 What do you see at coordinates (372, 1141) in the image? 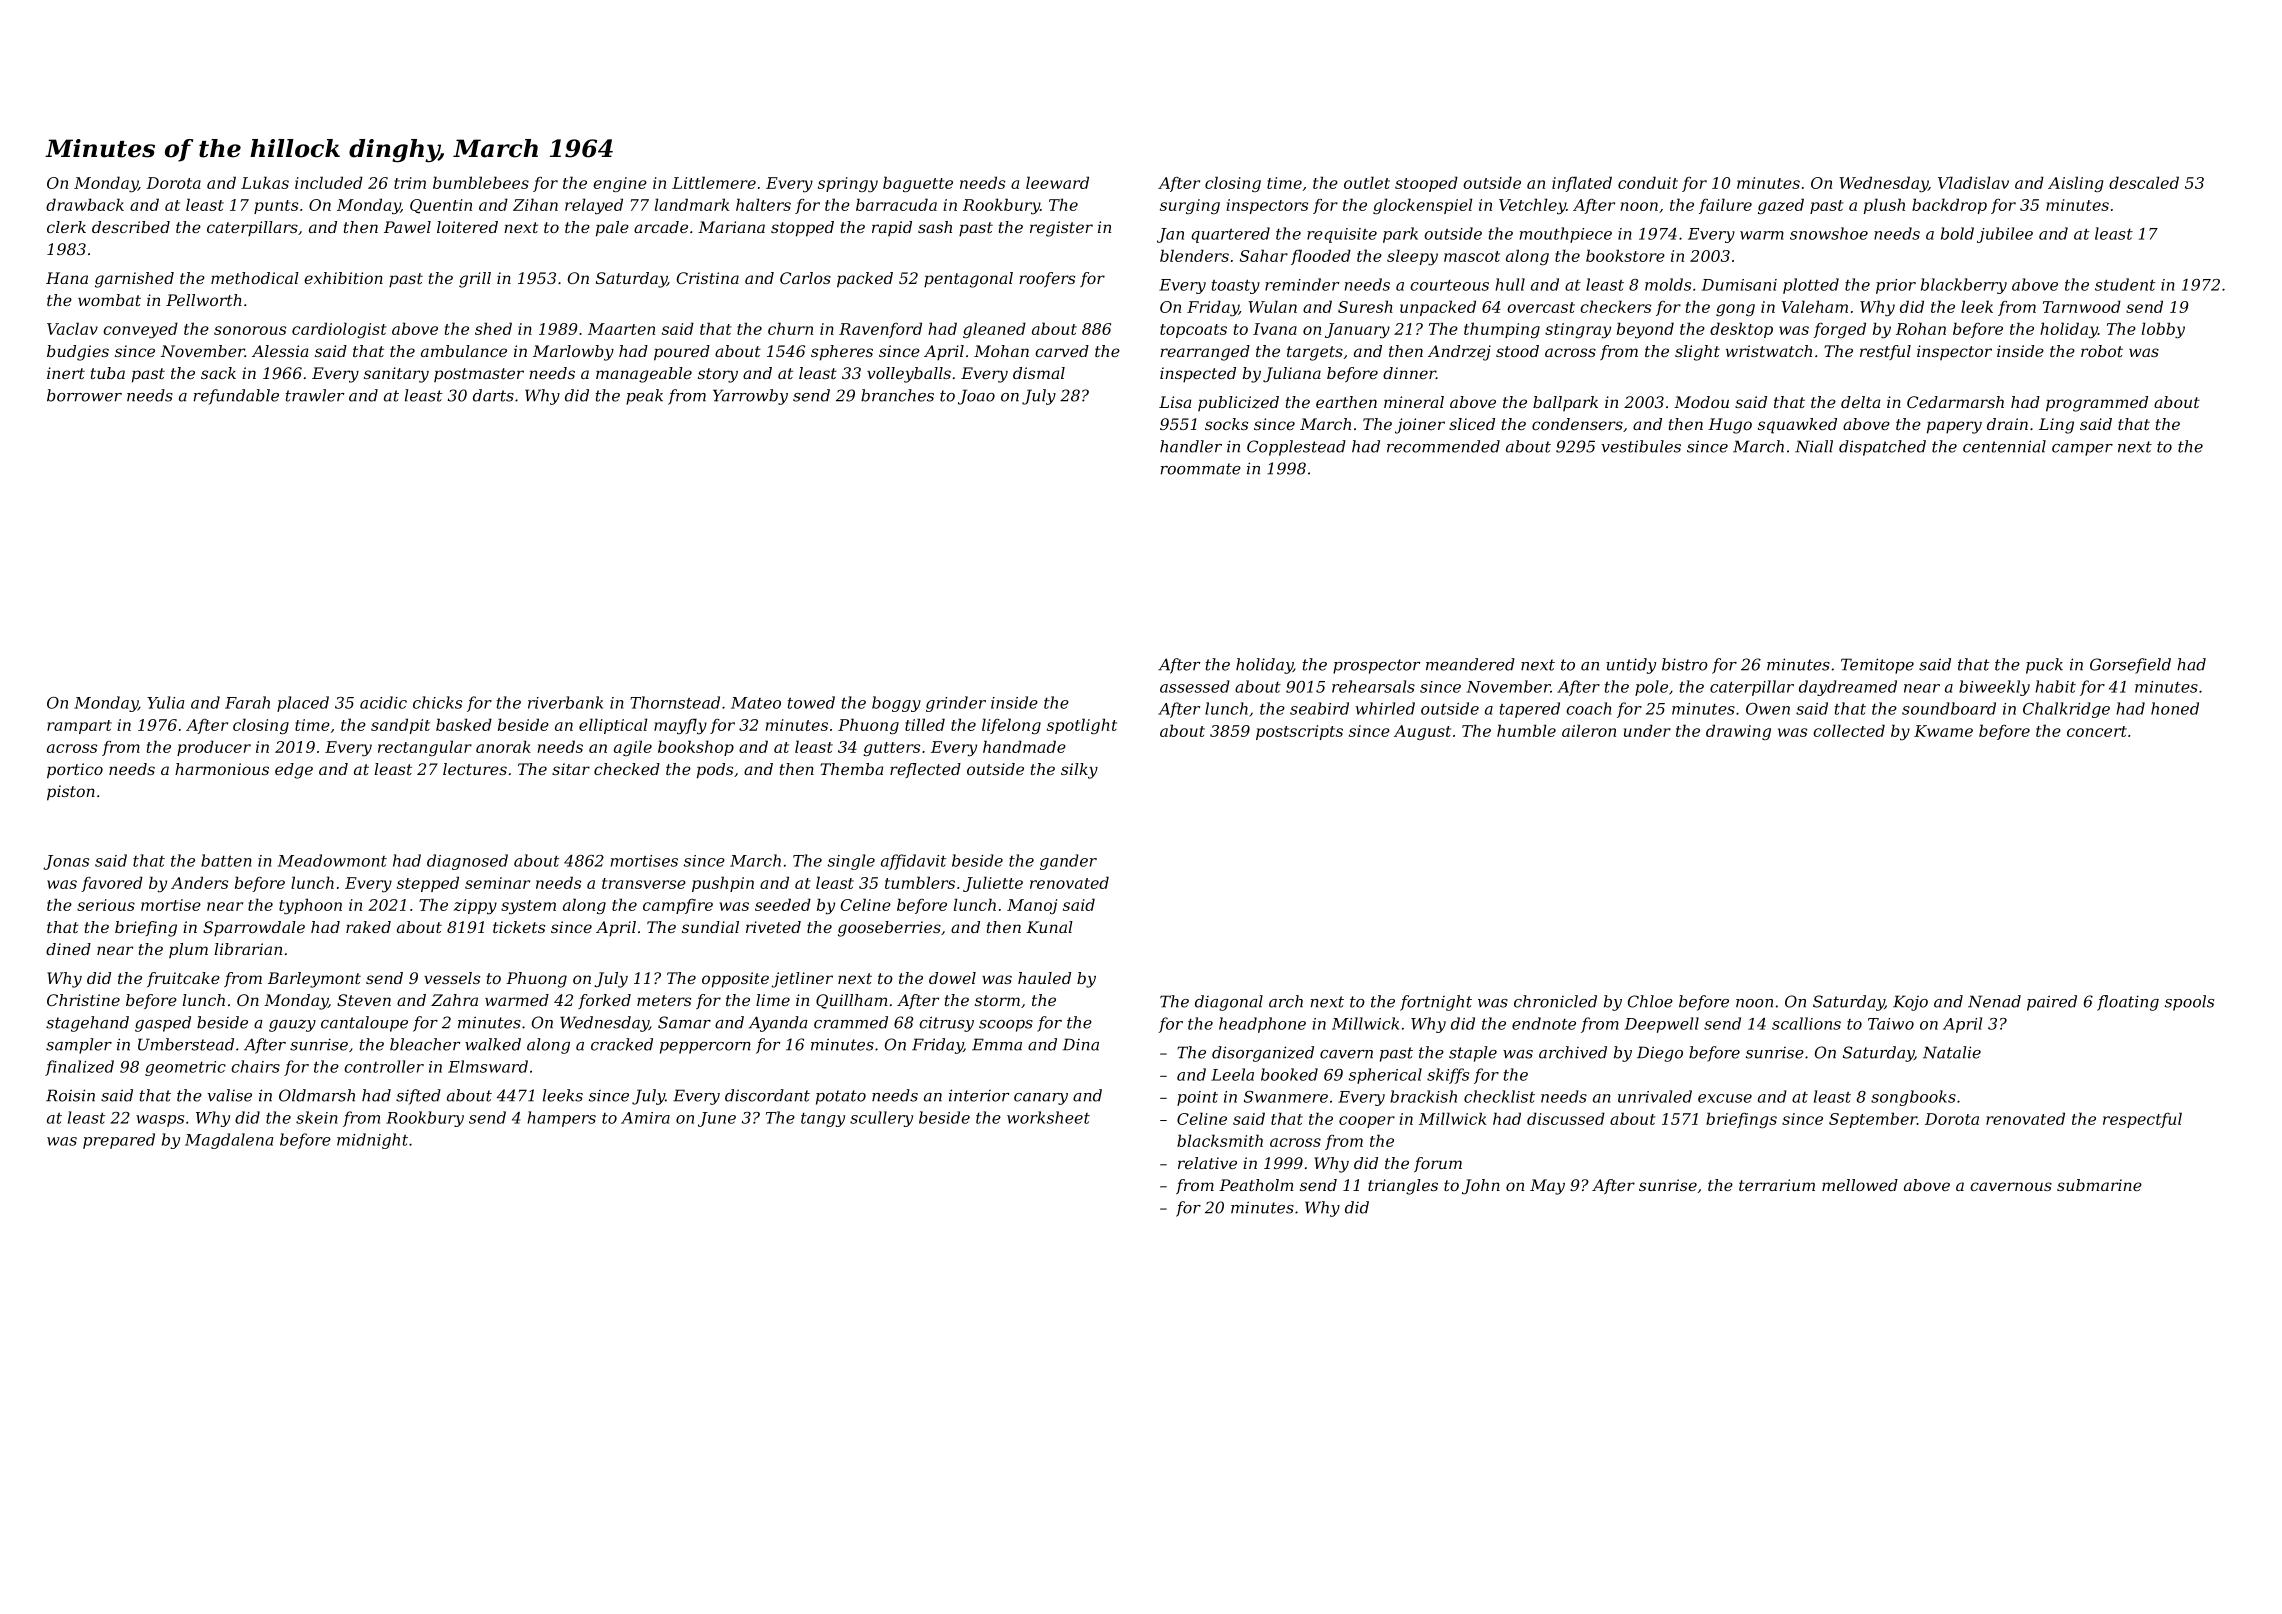
I see `midnight` at bounding box center [372, 1141].
